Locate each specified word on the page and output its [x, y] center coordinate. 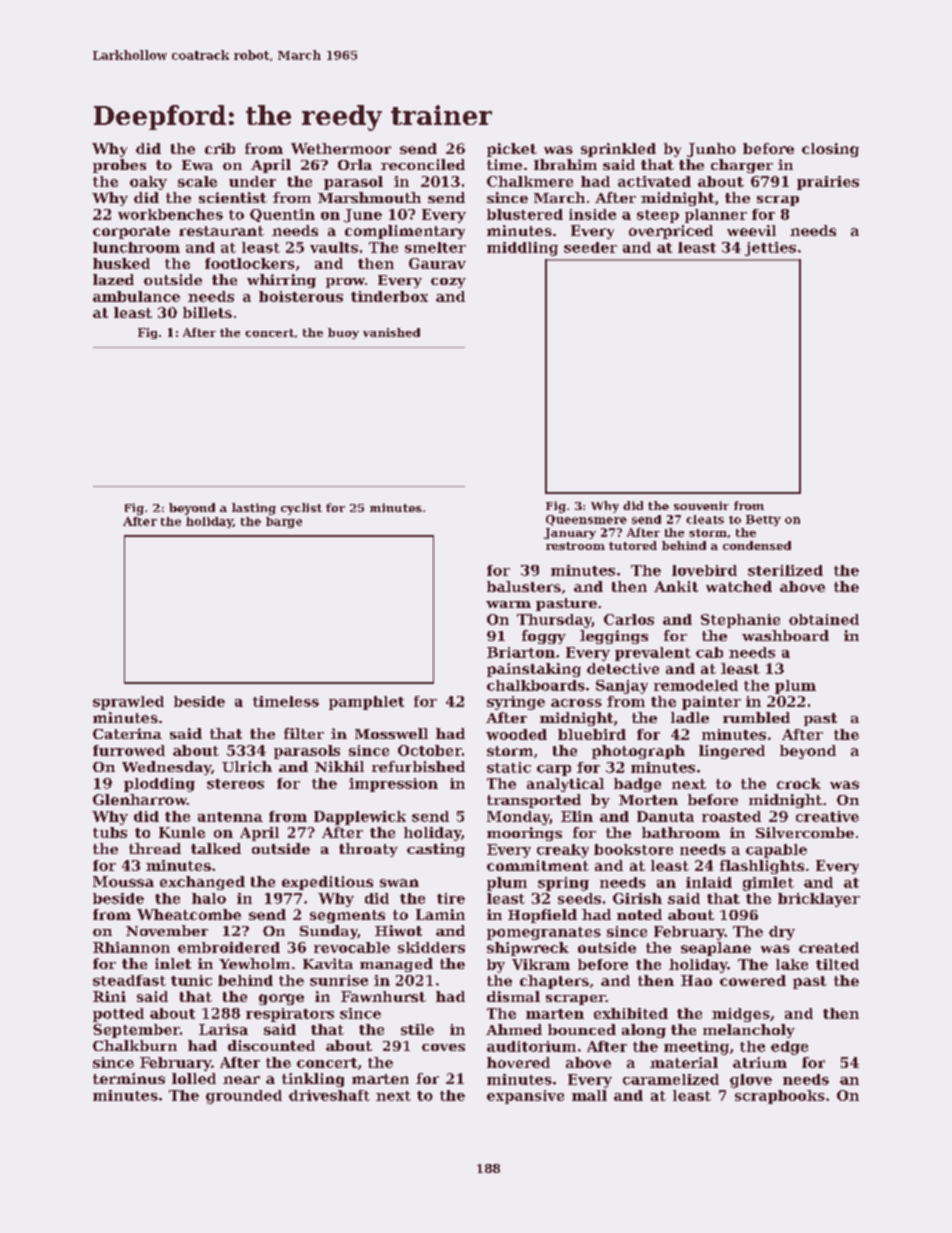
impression [393, 785]
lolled [194, 1078]
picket [512, 150]
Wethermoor [341, 148]
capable [776, 851]
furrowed [129, 750]
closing [830, 150]
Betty [763, 520]
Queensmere [586, 520]
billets [207, 312]
